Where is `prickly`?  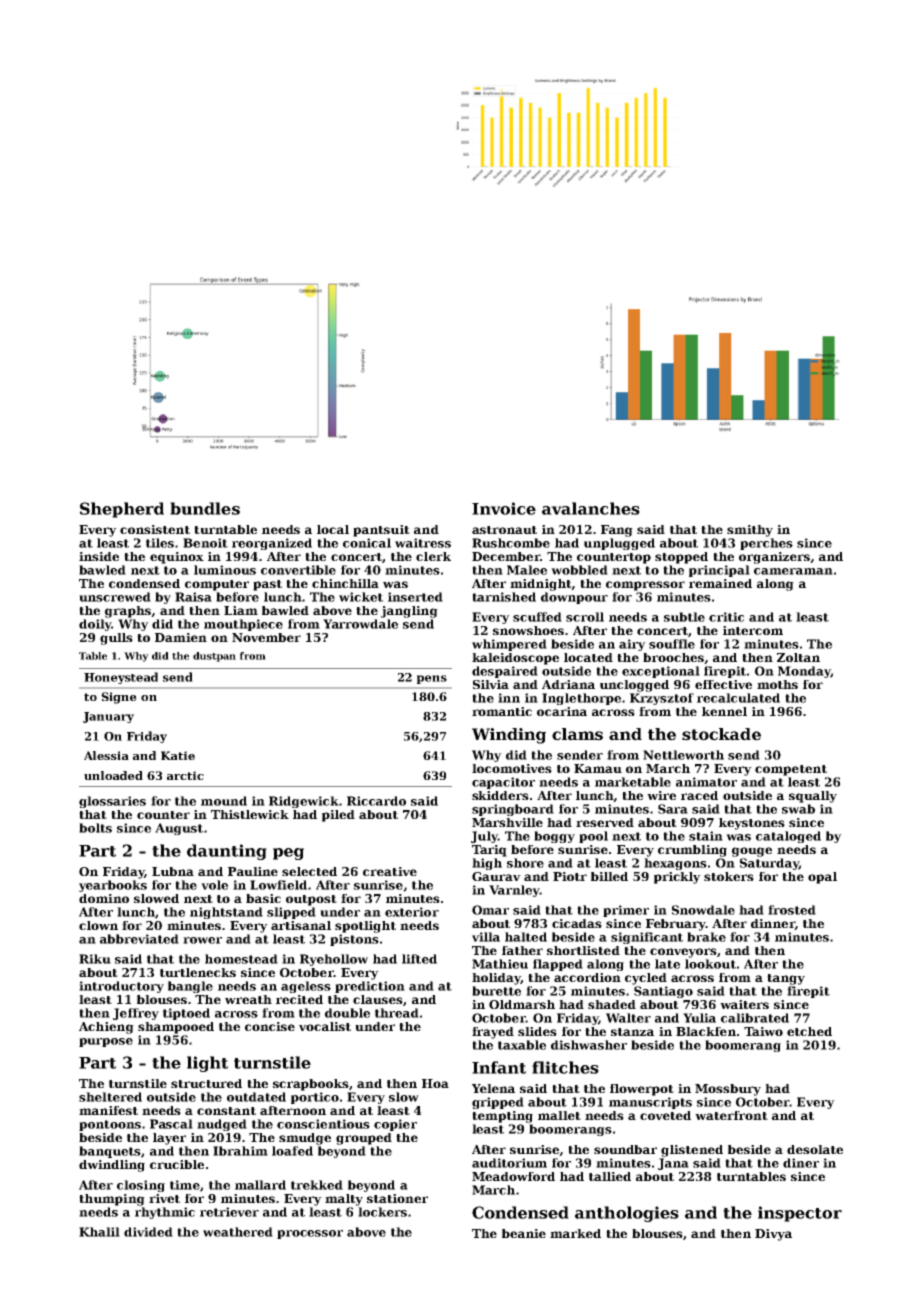
prickly is located at coordinates (677, 878).
